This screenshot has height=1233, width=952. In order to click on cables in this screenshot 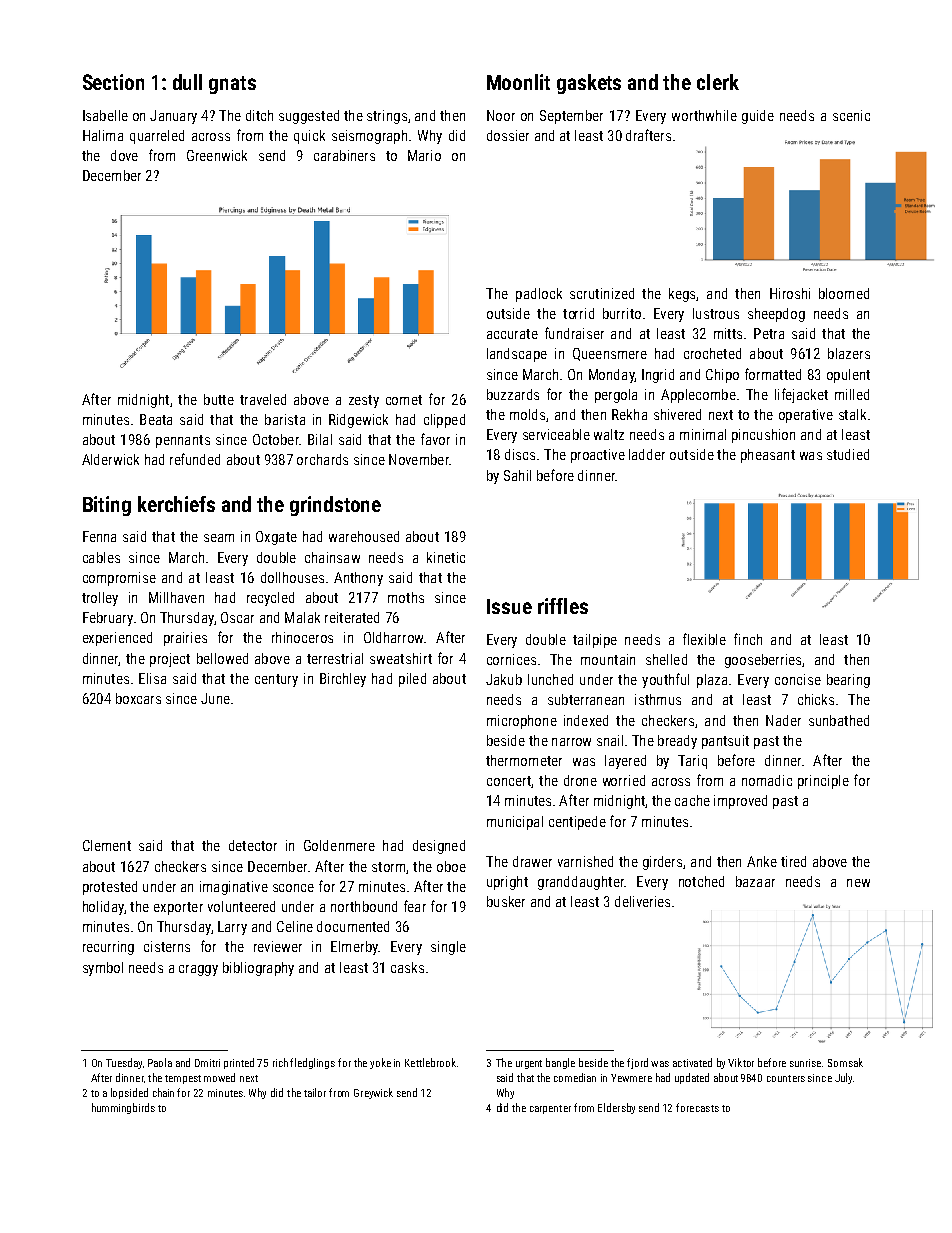, I will do `click(101, 557)`.
